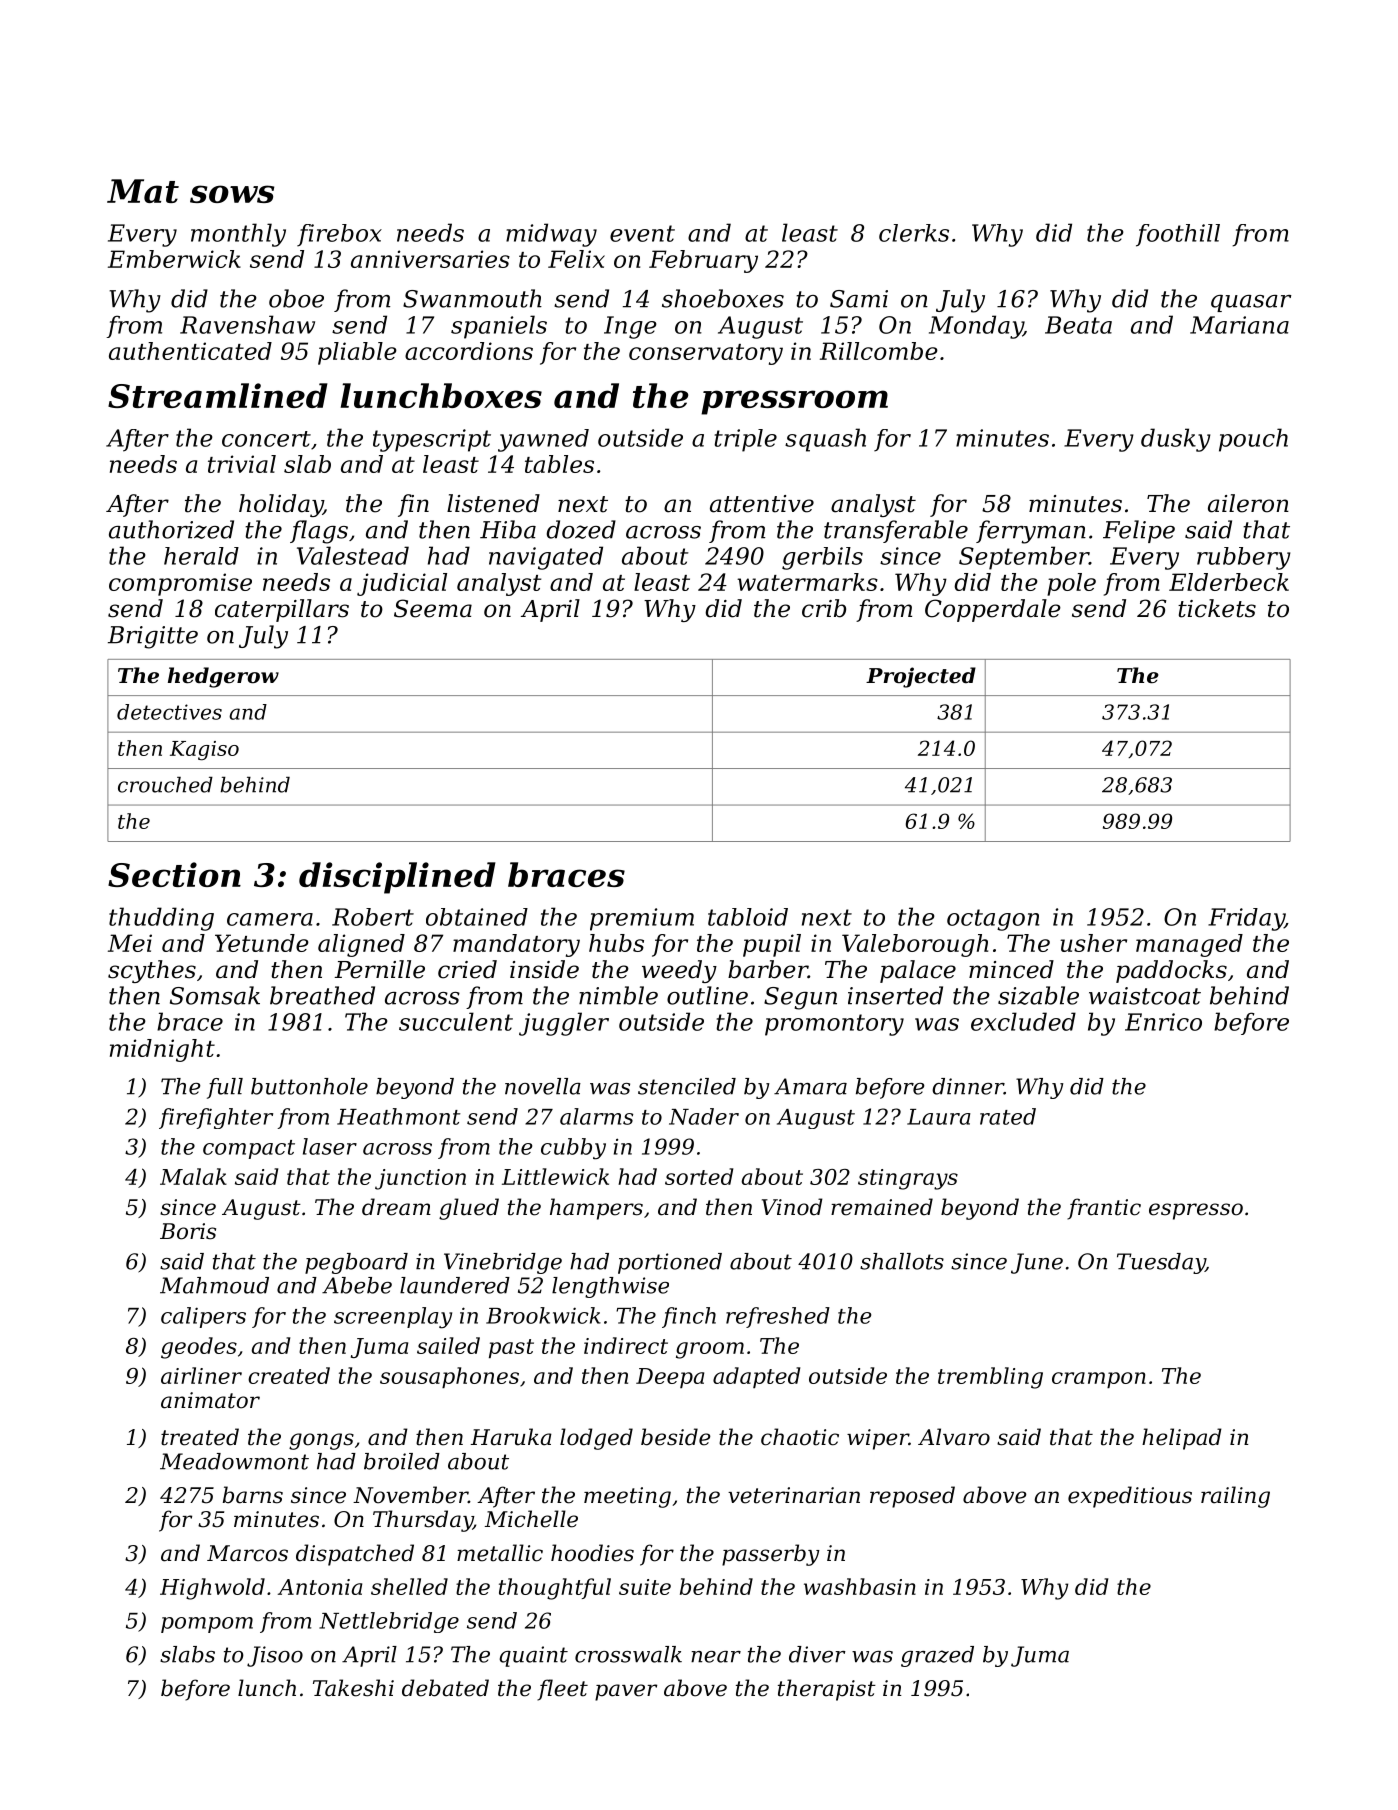 The image size is (1398, 1810). I want to click on tabloid, so click(748, 917).
